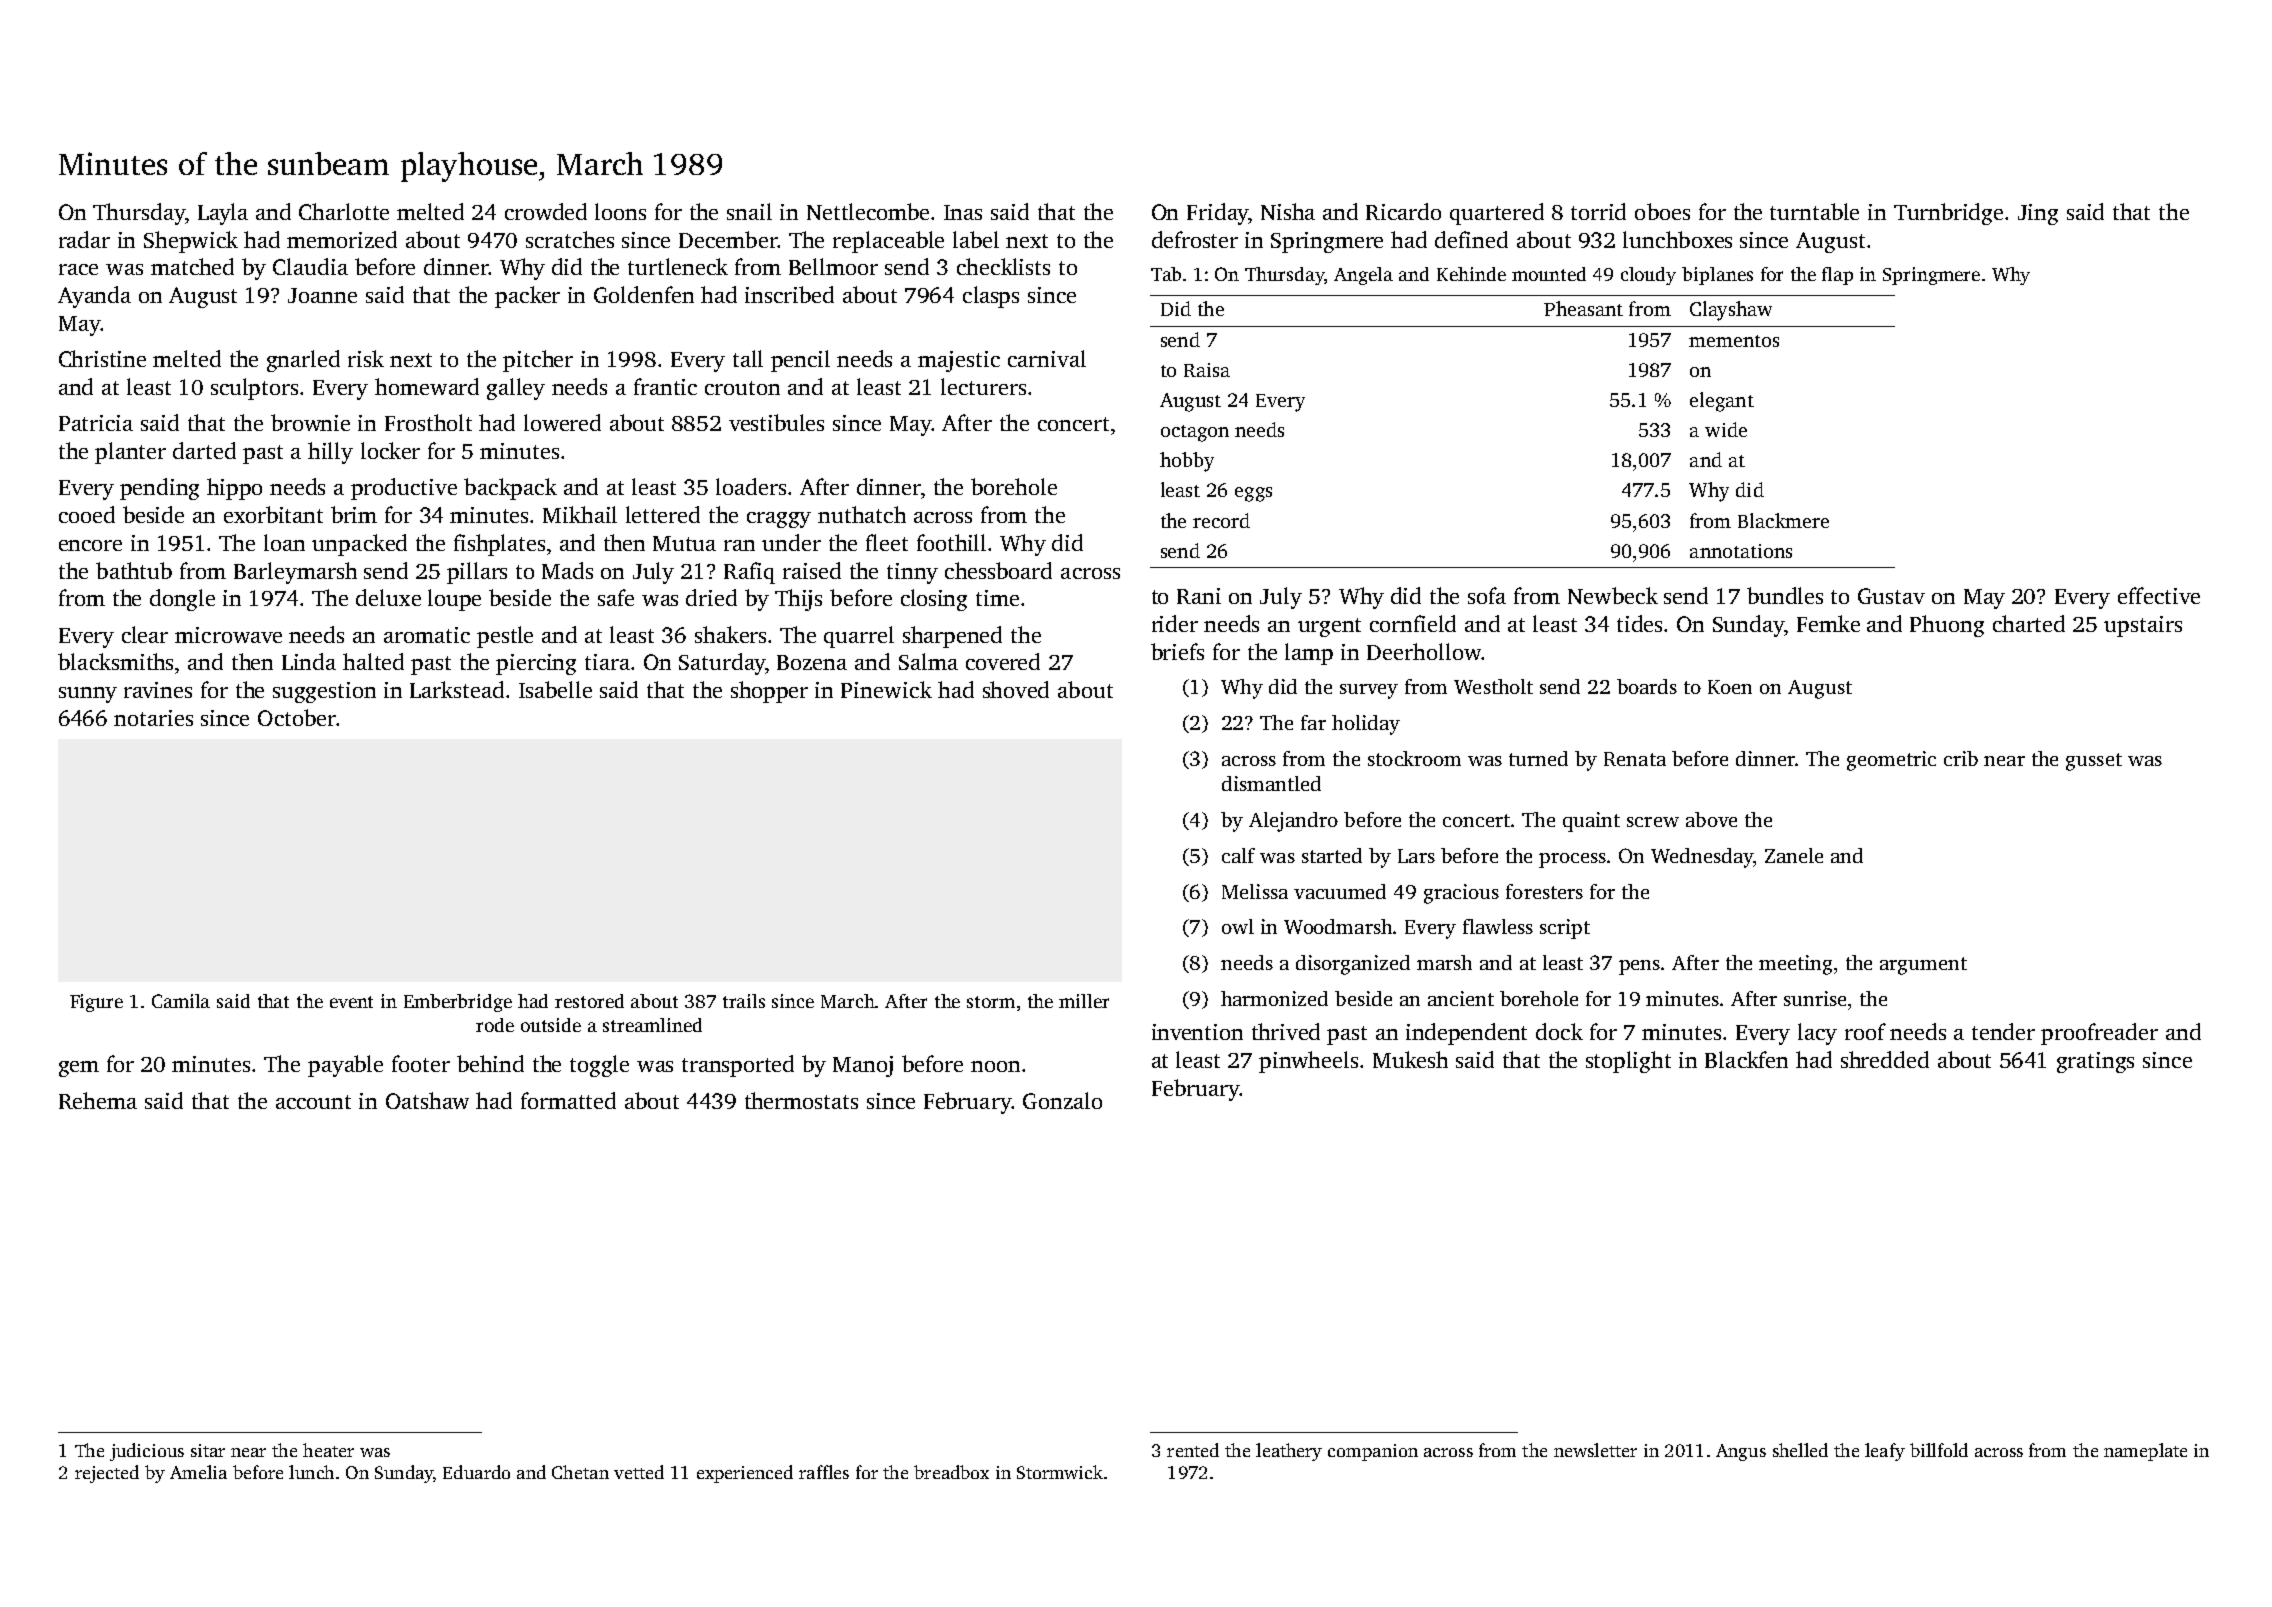  Describe the element at coordinates (2145, 1452) in the screenshot. I see `nameplate` at that location.
